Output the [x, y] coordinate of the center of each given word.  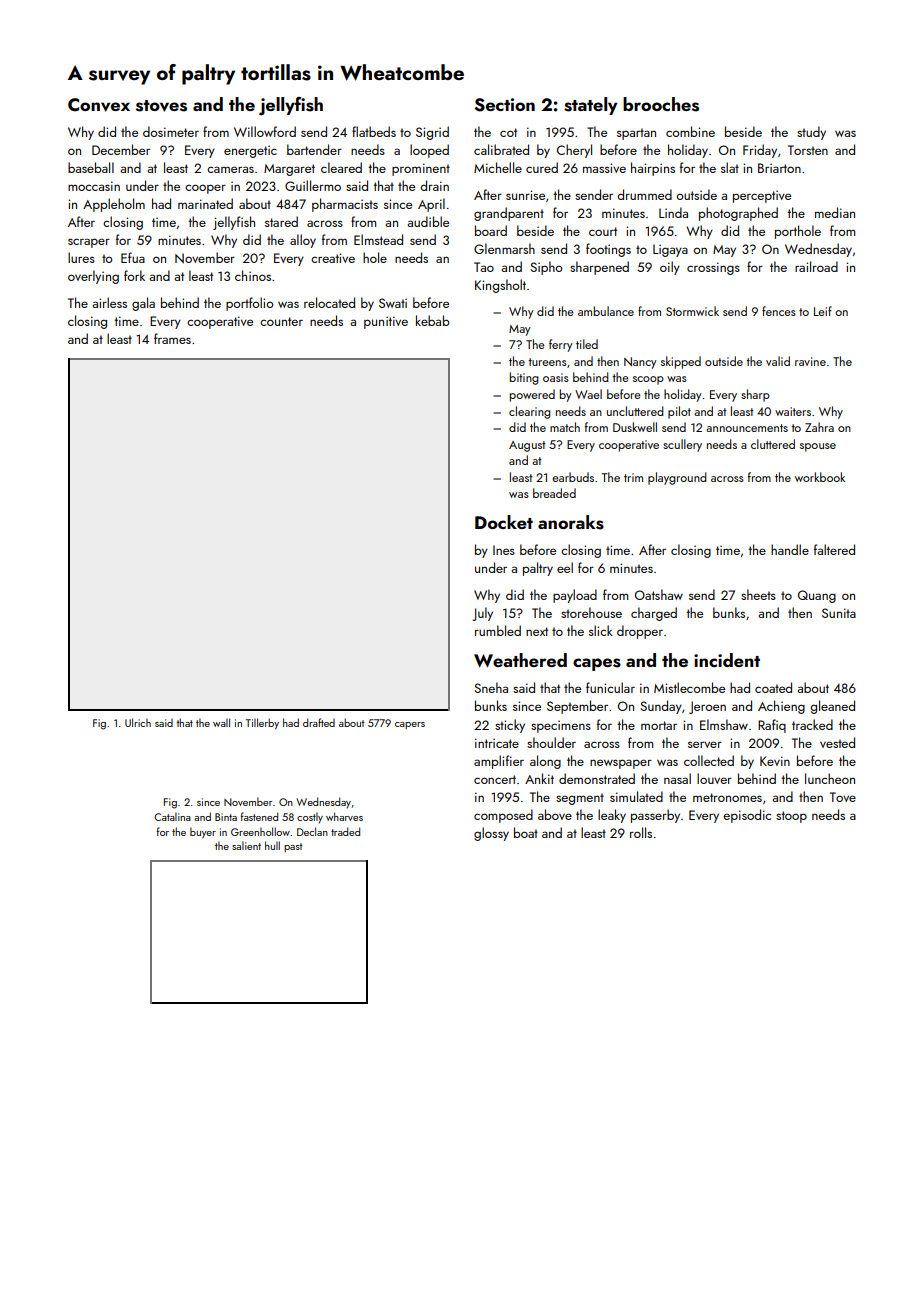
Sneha [491, 687]
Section [504, 105]
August [527, 446]
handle [790, 549]
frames [172, 338]
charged [654, 614]
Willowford [265, 131]
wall [221, 722]
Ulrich [138, 722]
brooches [661, 104]
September [577, 707]
